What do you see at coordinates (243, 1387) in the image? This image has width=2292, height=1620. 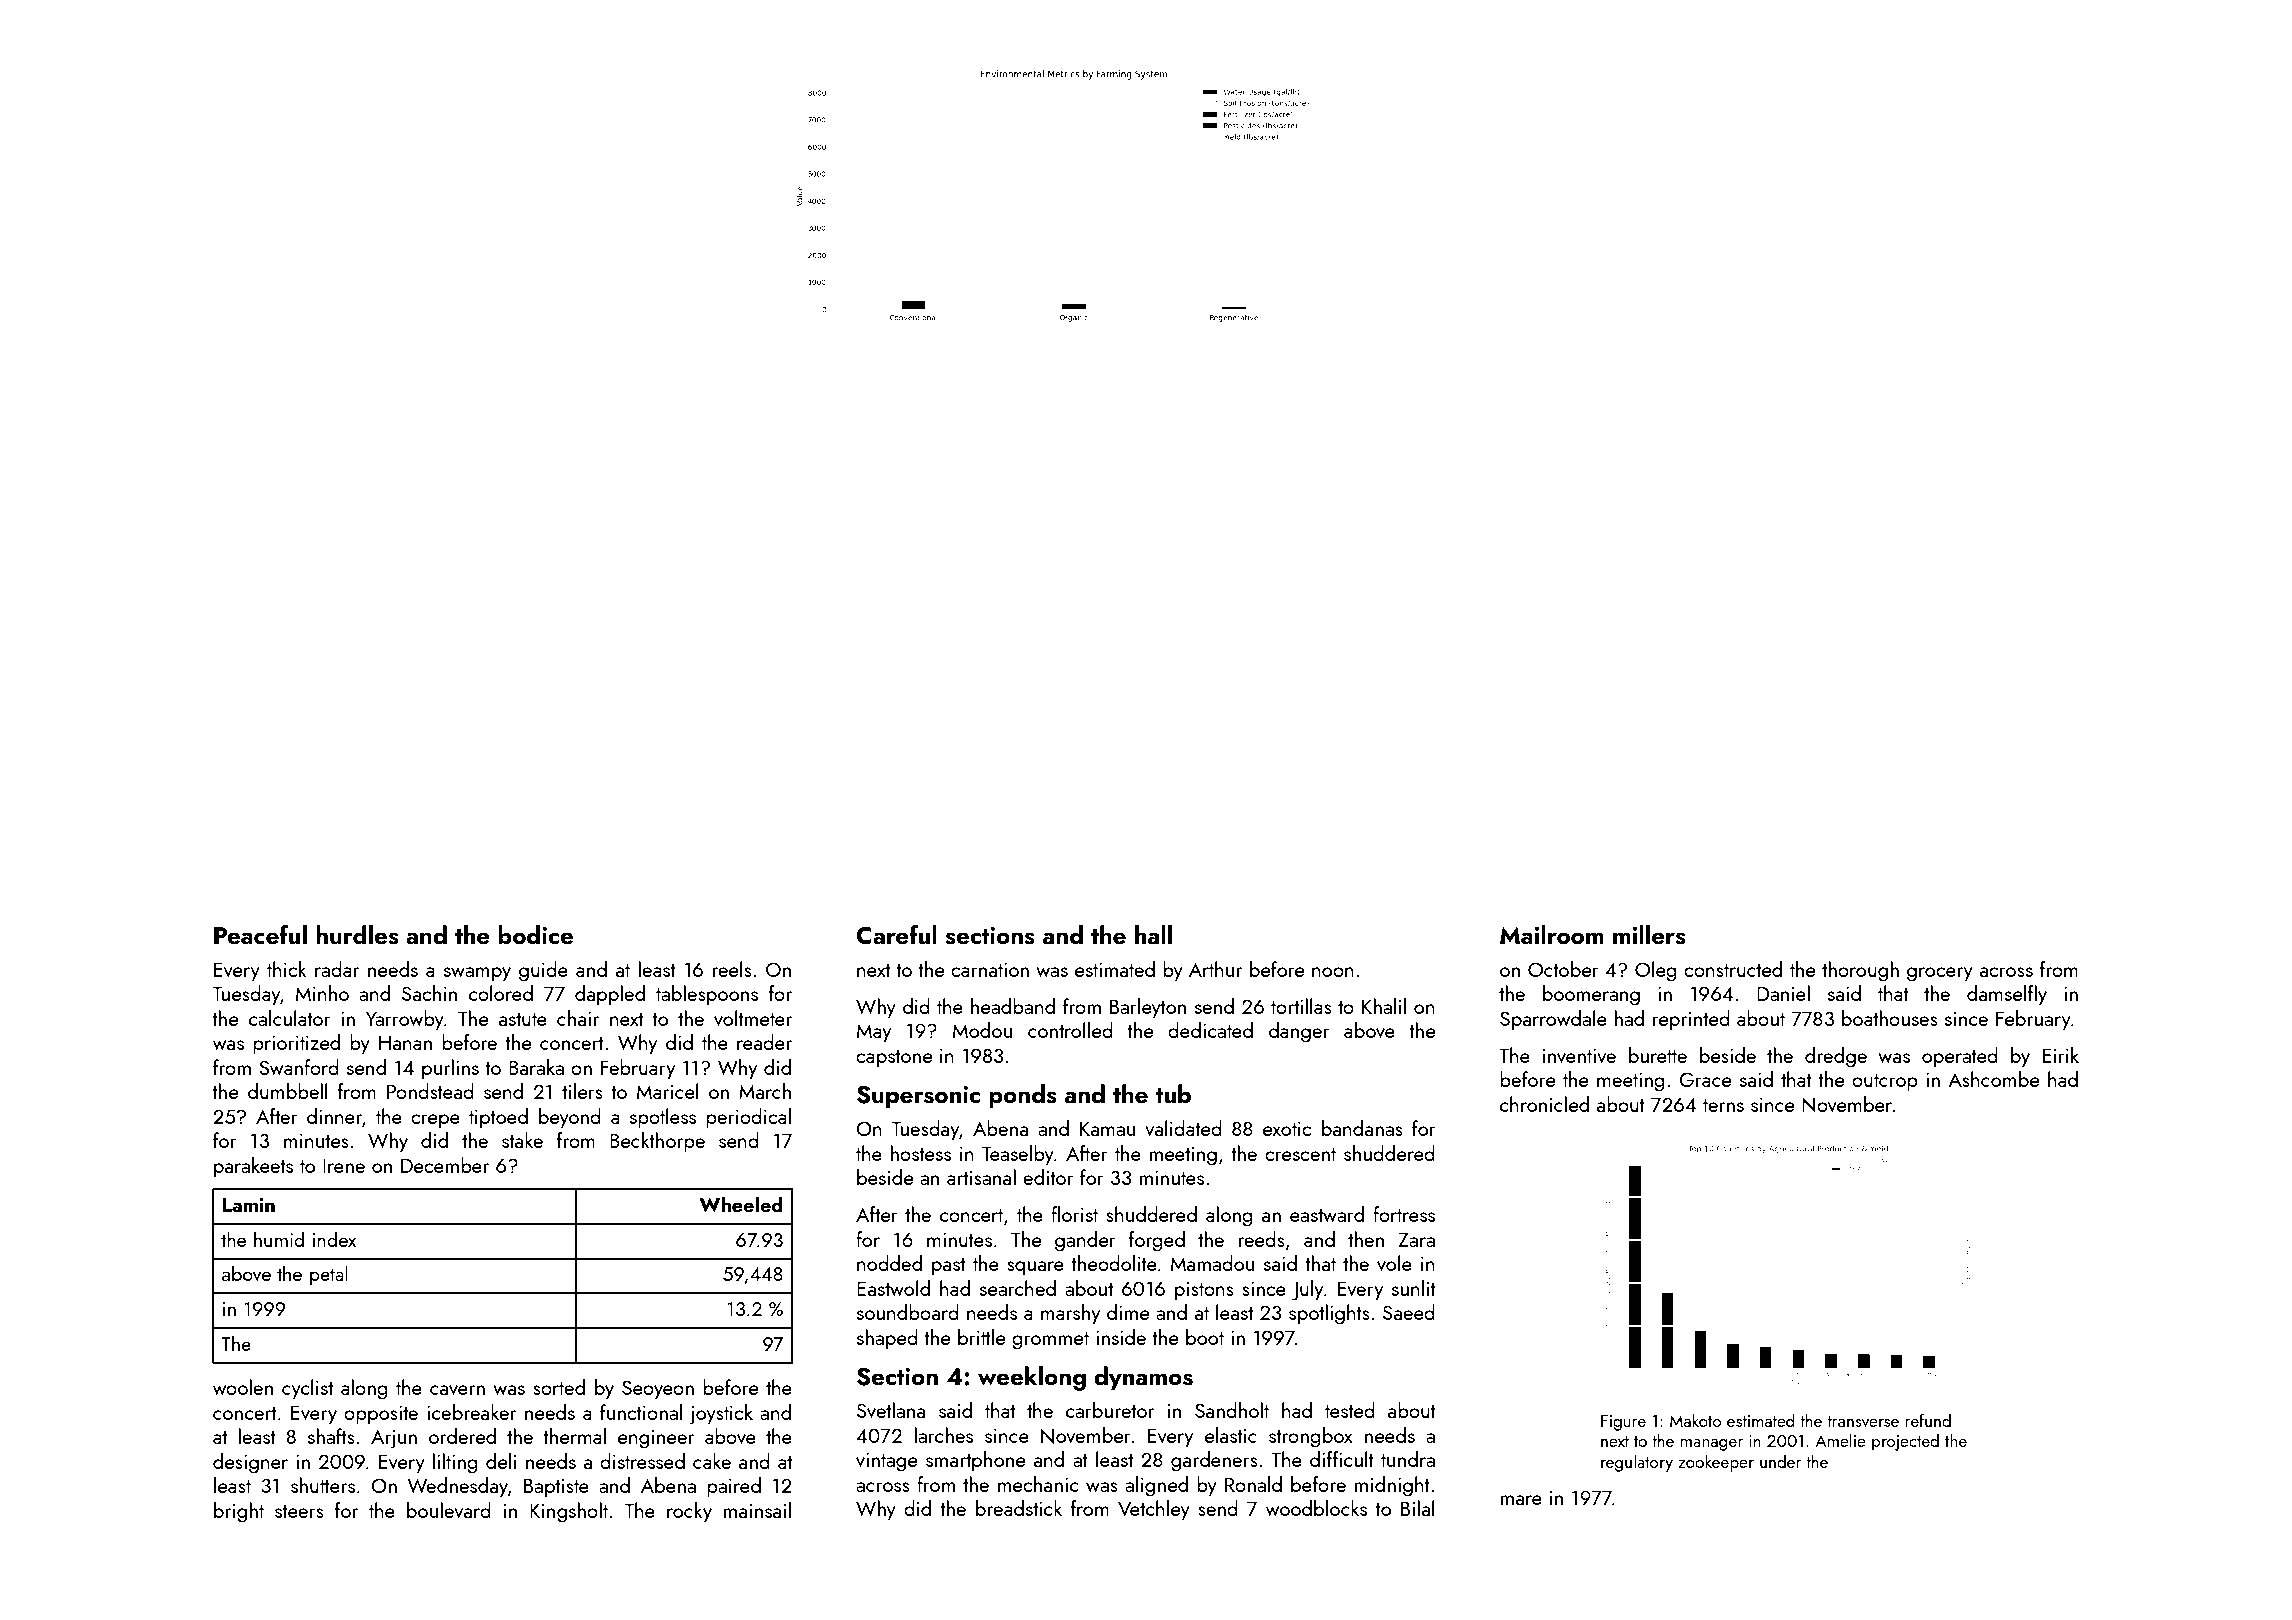 I see `woolen` at bounding box center [243, 1387].
